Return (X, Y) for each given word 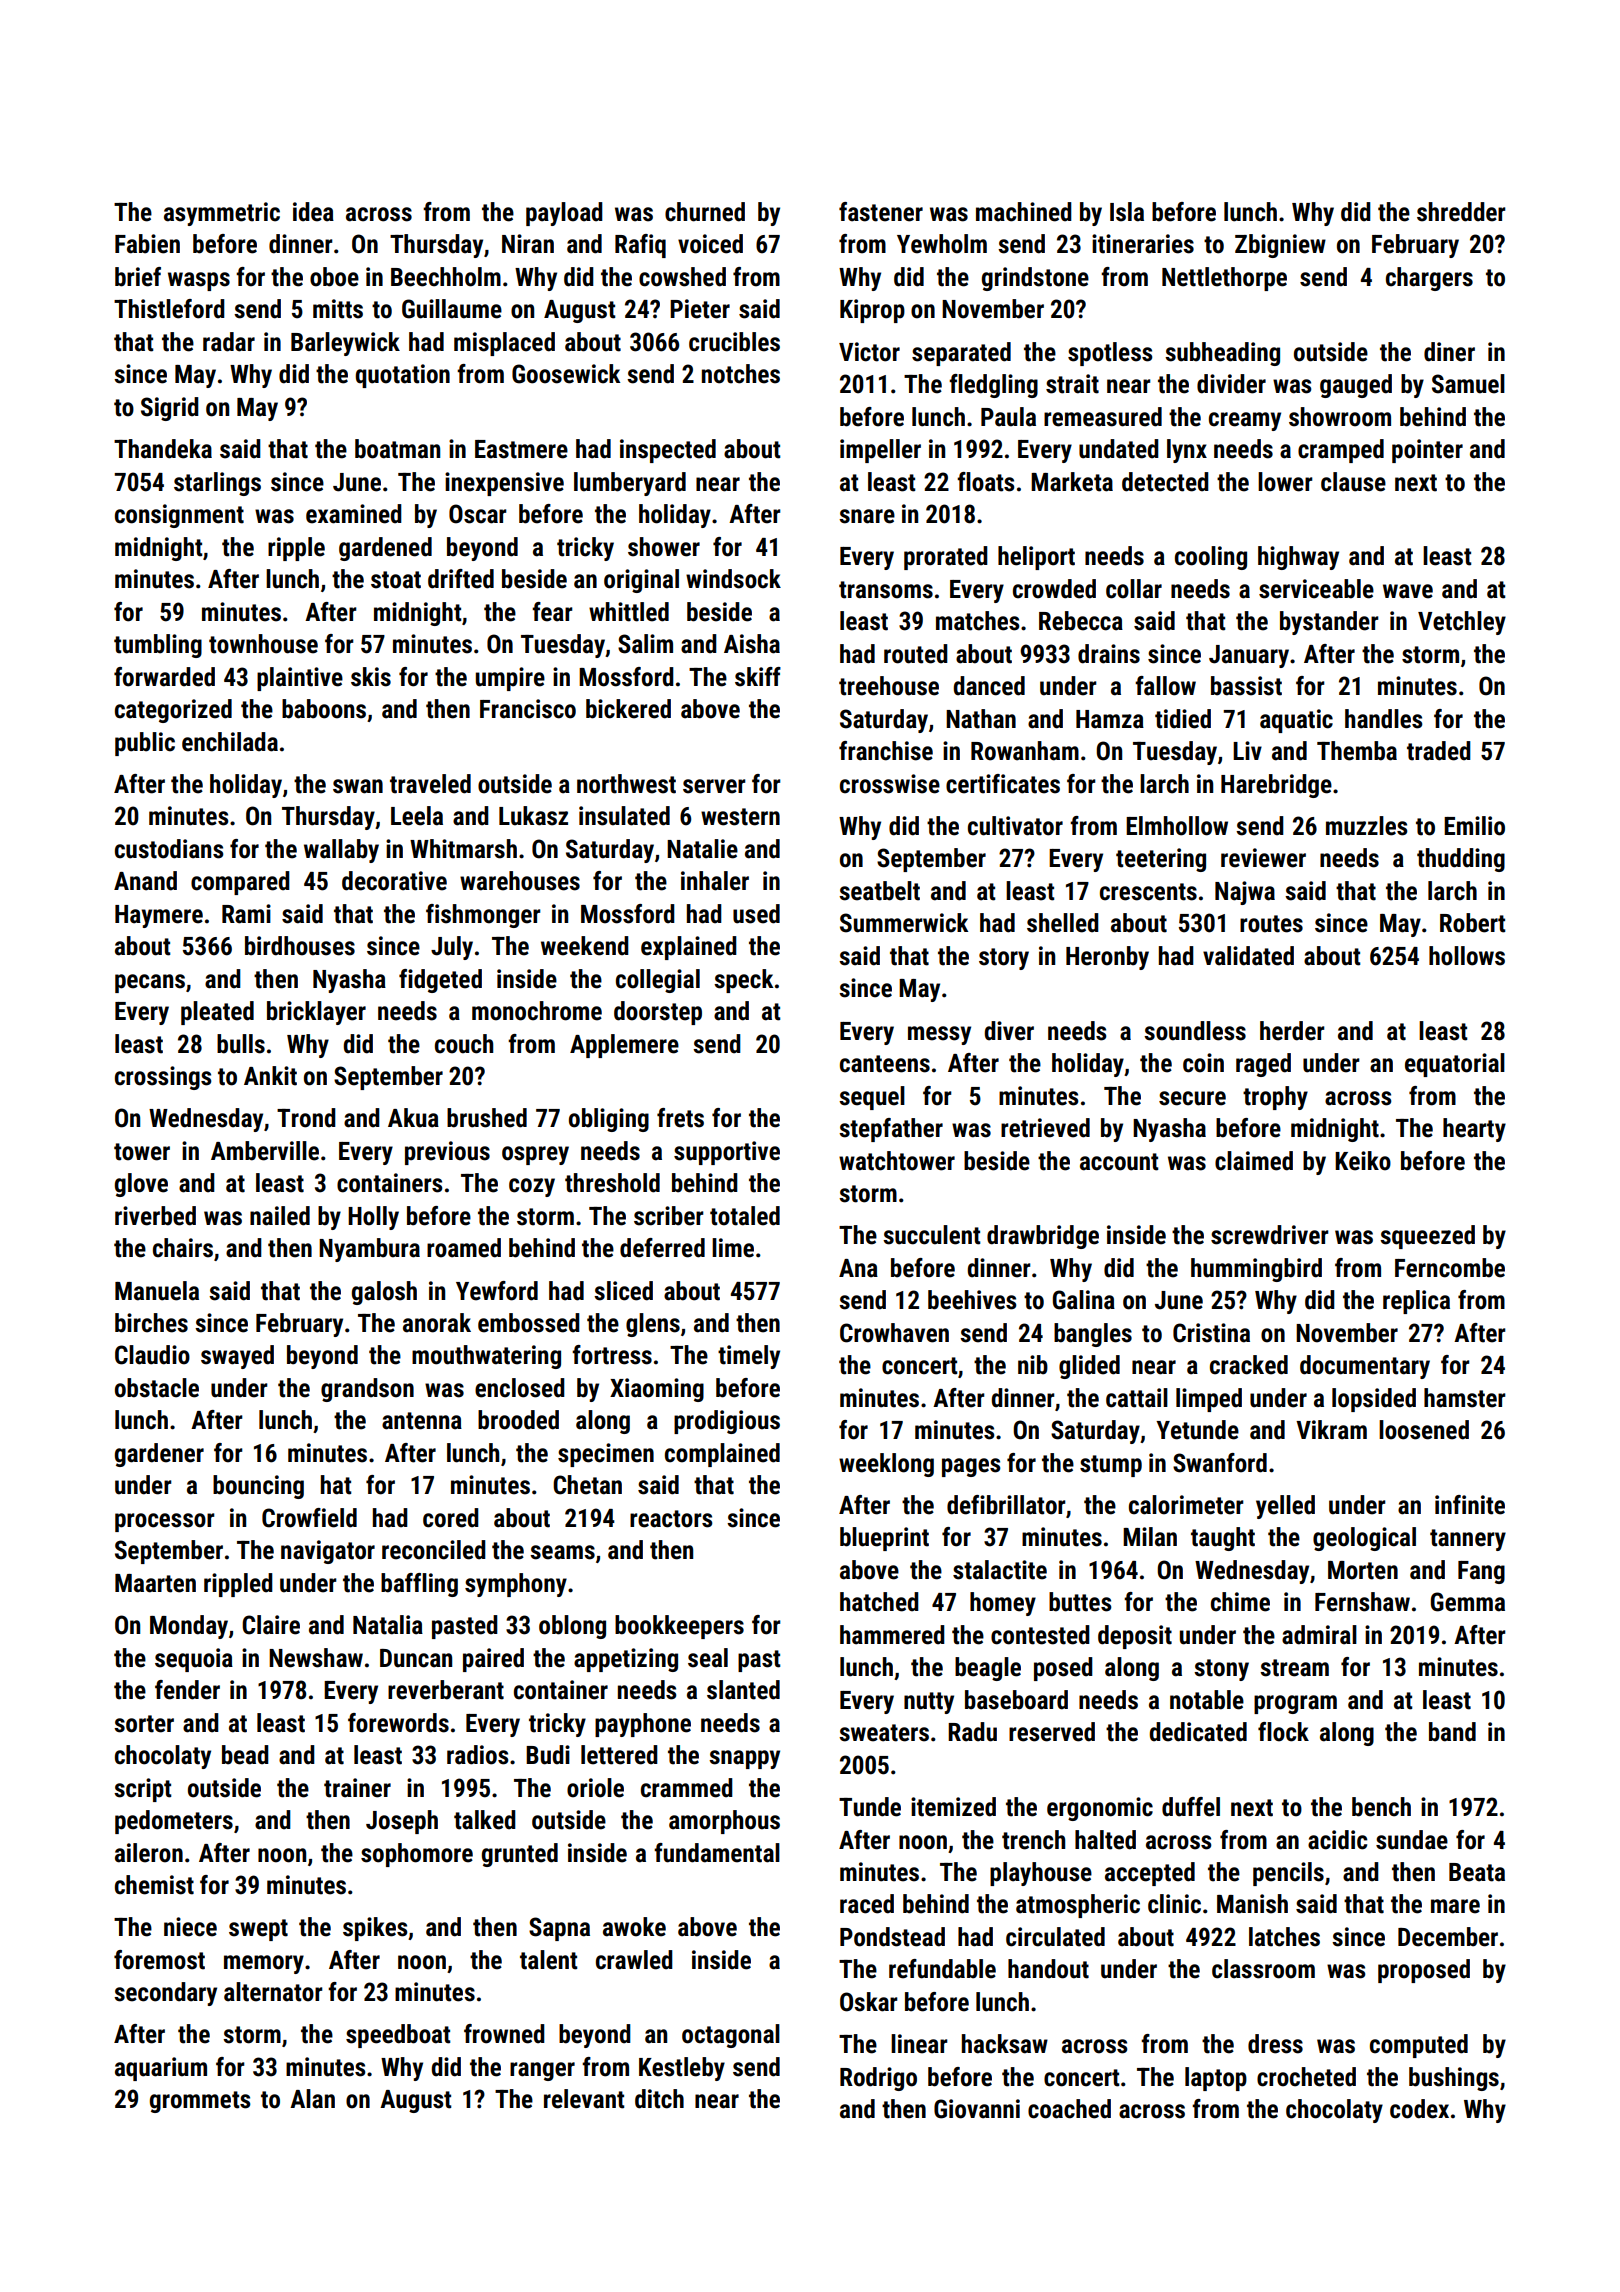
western (740, 817)
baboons (324, 709)
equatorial (1455, 1065)
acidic (1337, 1840)
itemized (953, 1807)
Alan (312, 2099)
